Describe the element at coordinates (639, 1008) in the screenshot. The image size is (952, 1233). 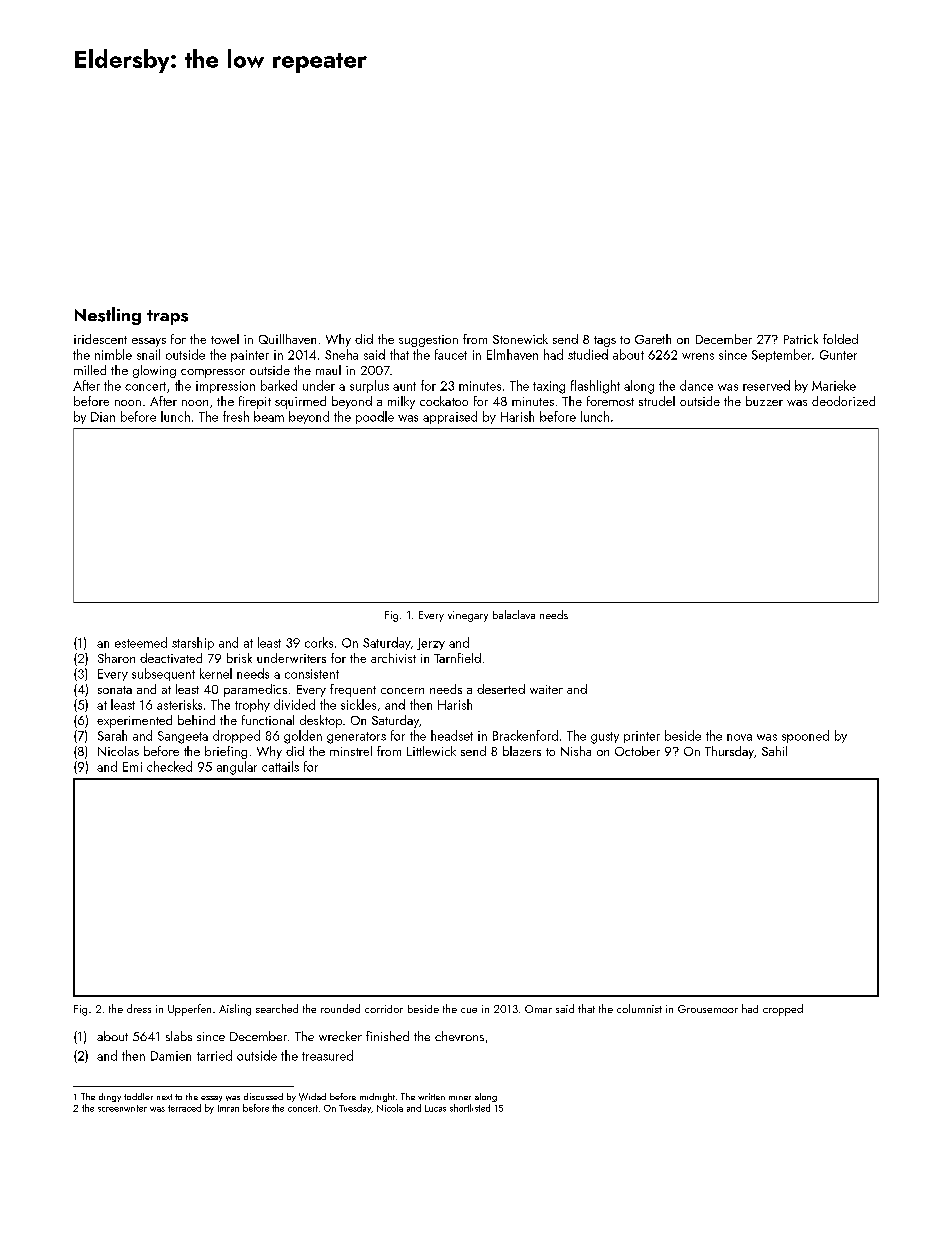
I see `columnist` at that location.
